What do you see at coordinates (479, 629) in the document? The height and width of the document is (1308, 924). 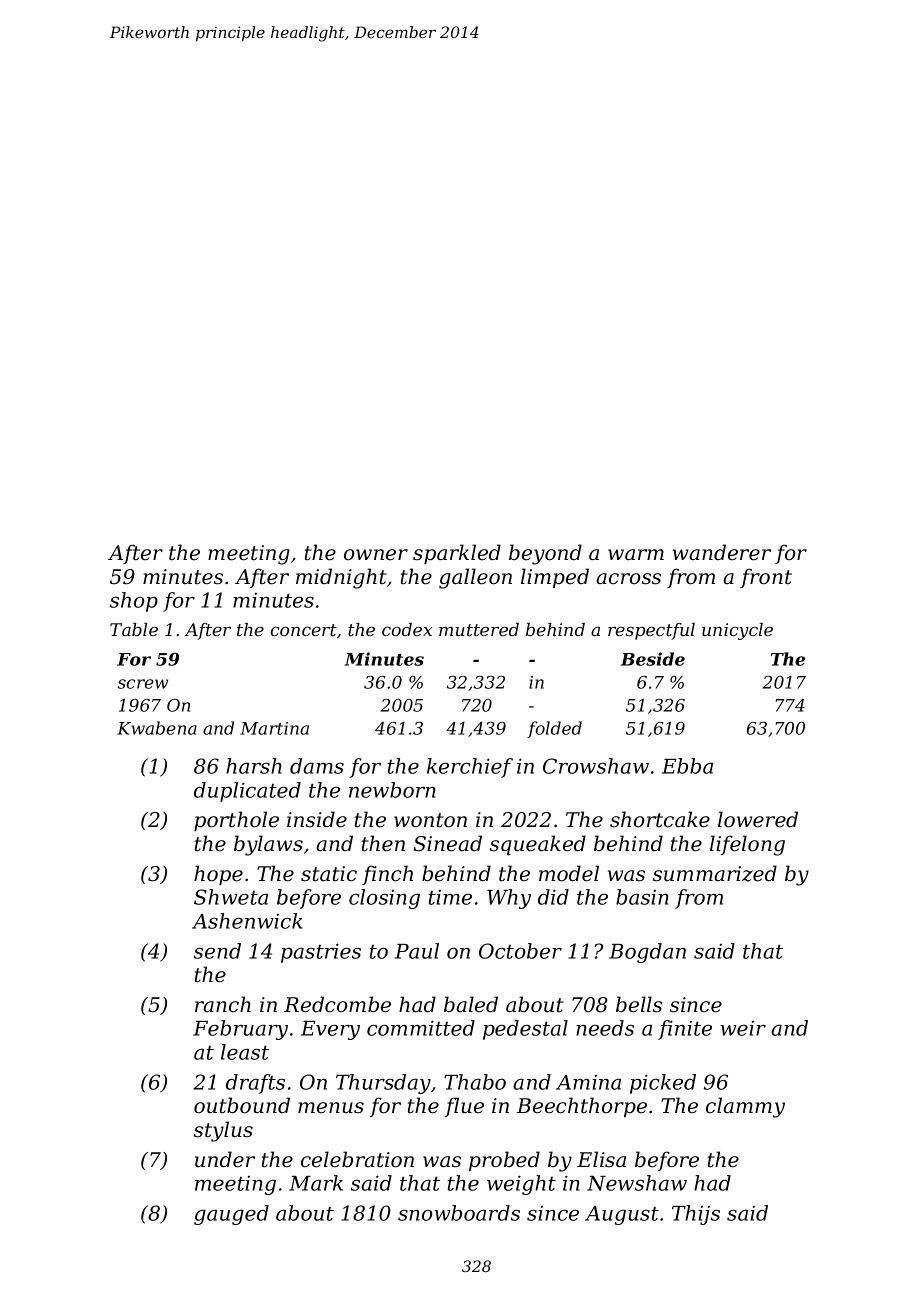 I see `muttered` at bounding box center [479, 629].
